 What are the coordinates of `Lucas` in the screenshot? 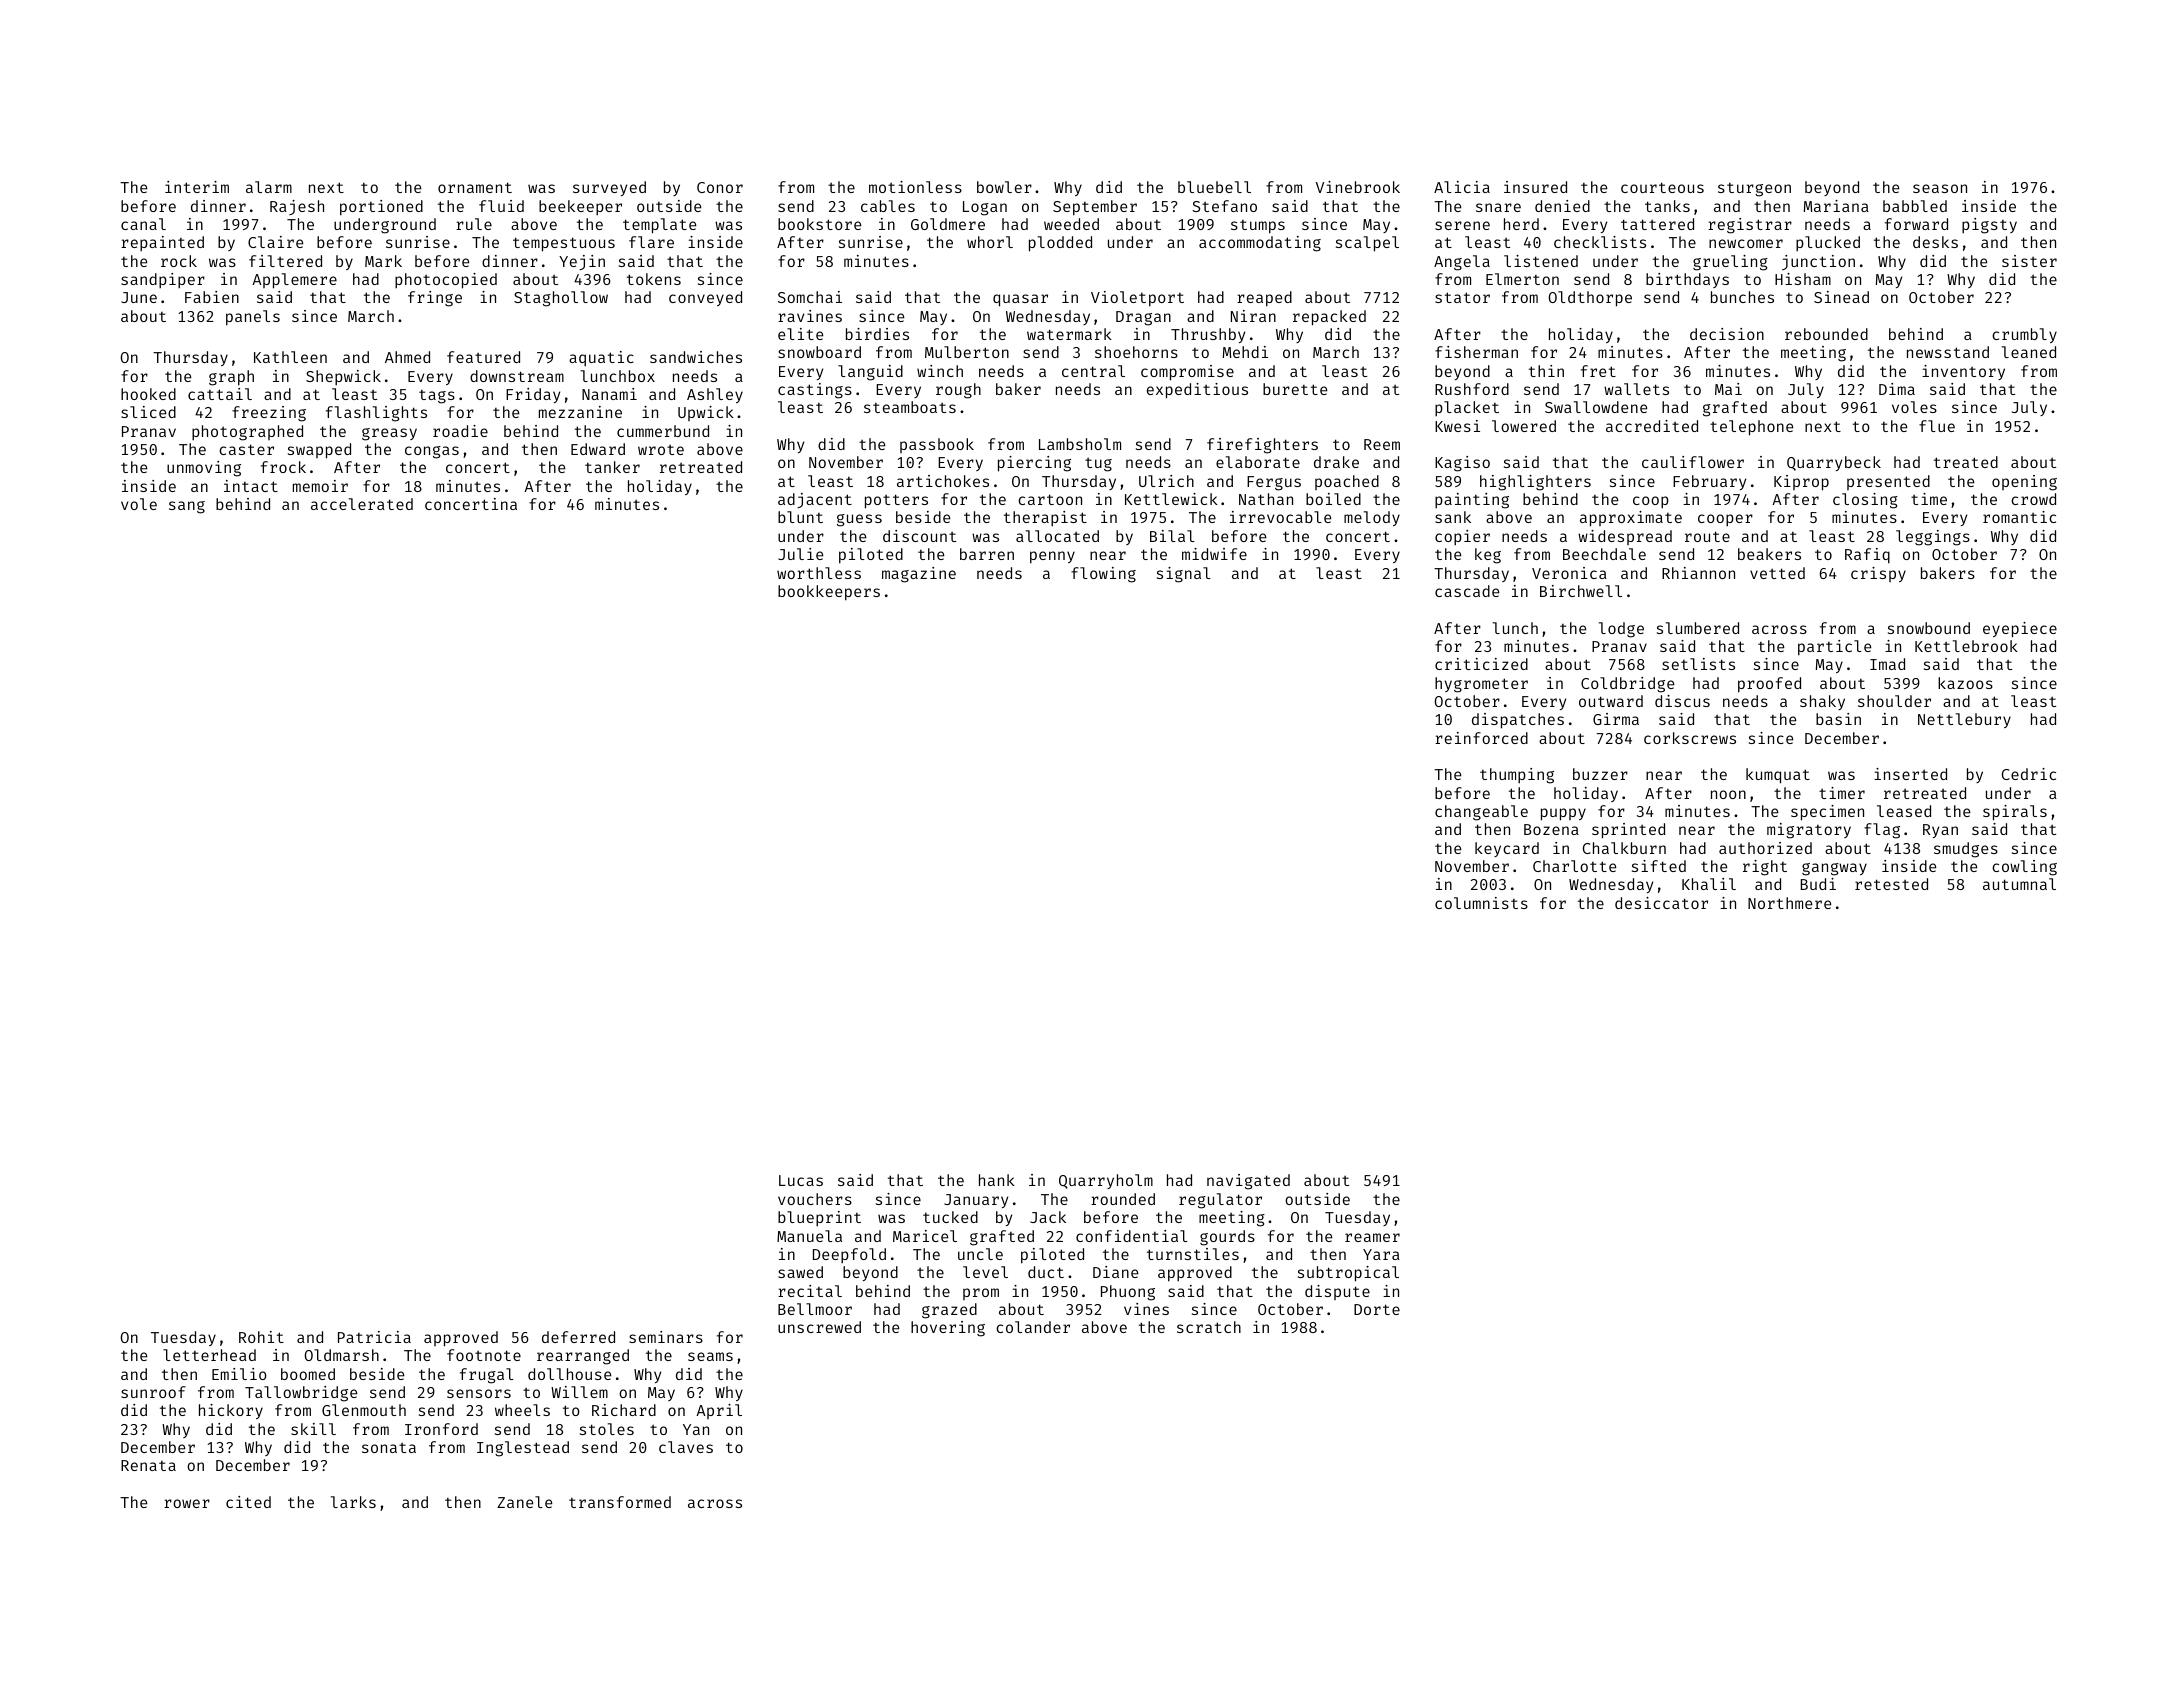 It's located at (801, 1180).
